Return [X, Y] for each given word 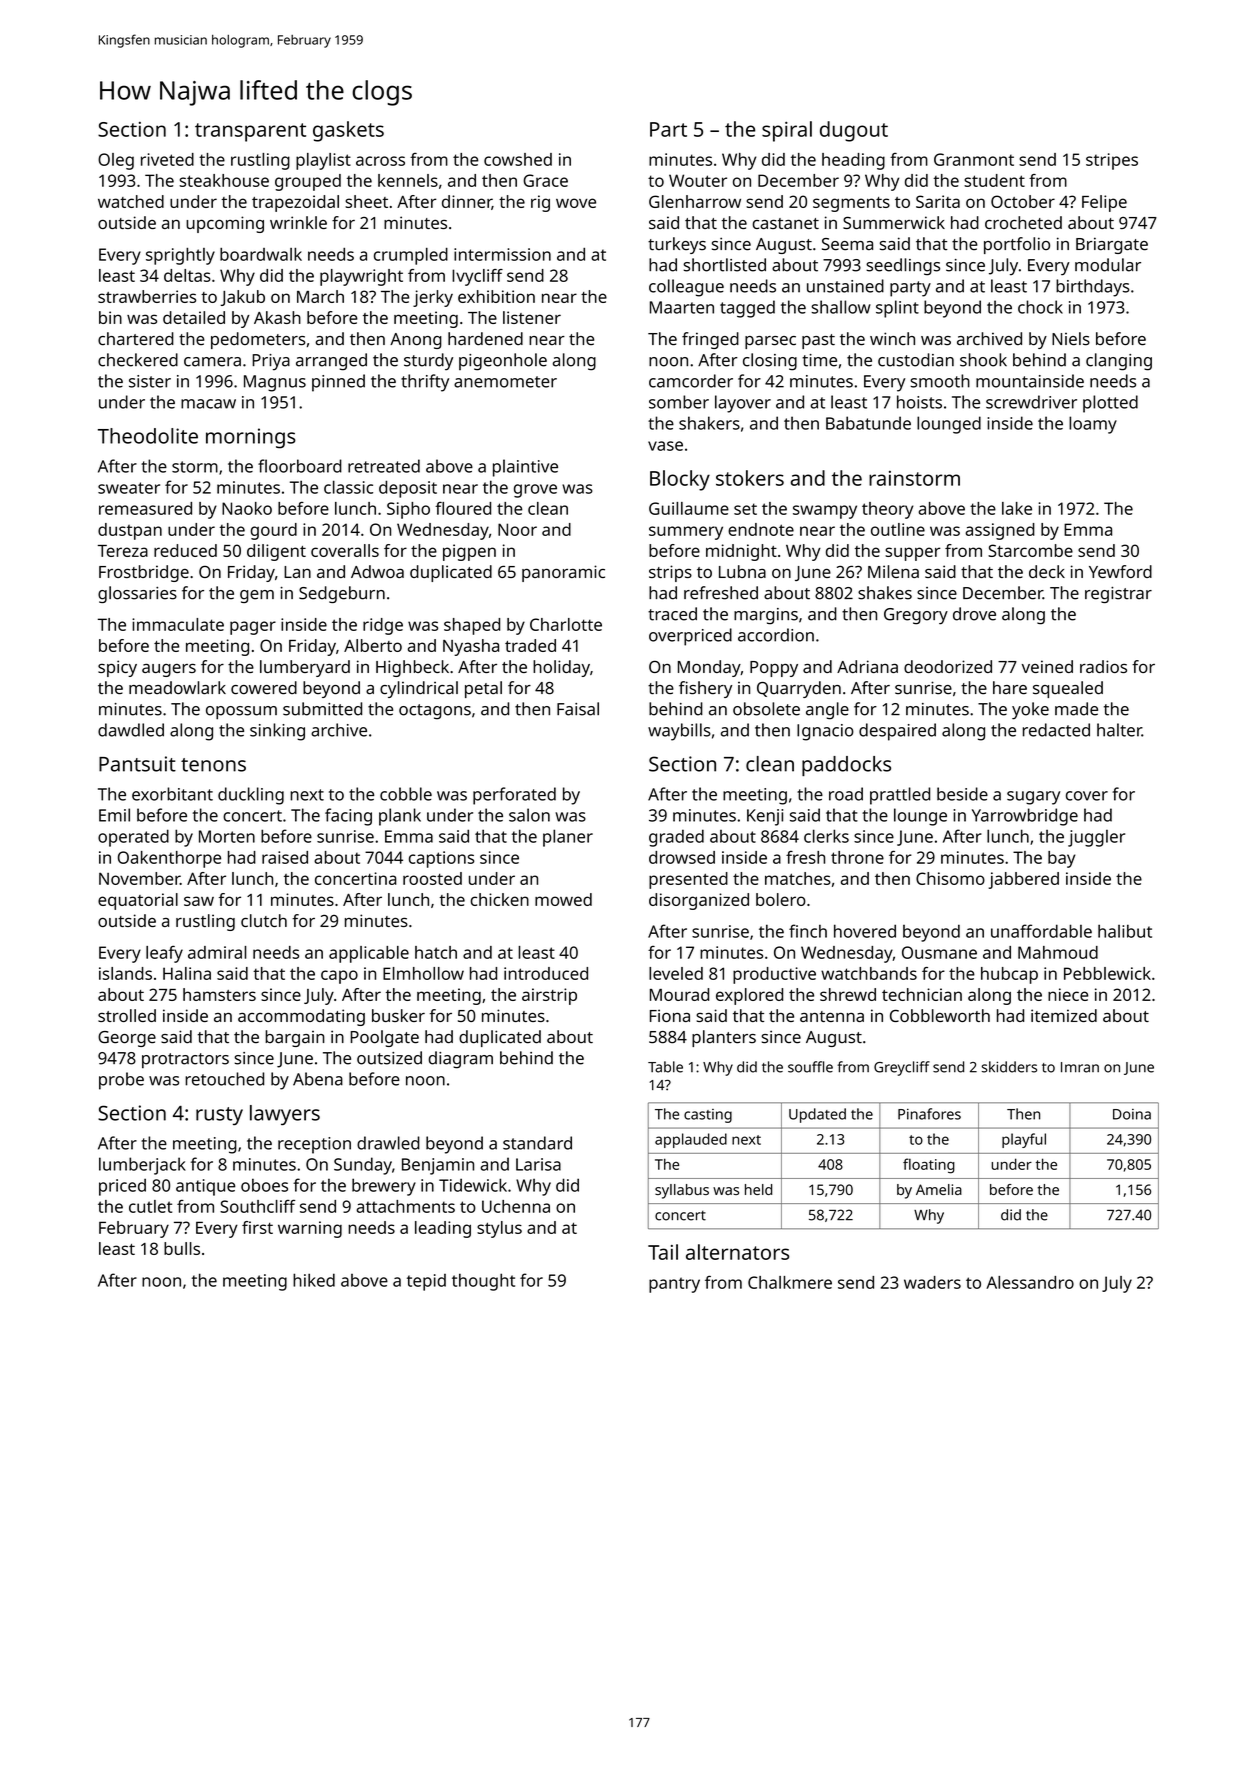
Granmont [974, 159]
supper [913, 554]
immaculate [178, 624]
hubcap [1009, 975]
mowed [563, 899]
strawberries [147, 296]
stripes [1112, 161]
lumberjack [142, 1166]
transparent [250, 132]
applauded [691, 1140]
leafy [164, 954]
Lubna [742, 571]
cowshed [518, 159]
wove [576, 203]
